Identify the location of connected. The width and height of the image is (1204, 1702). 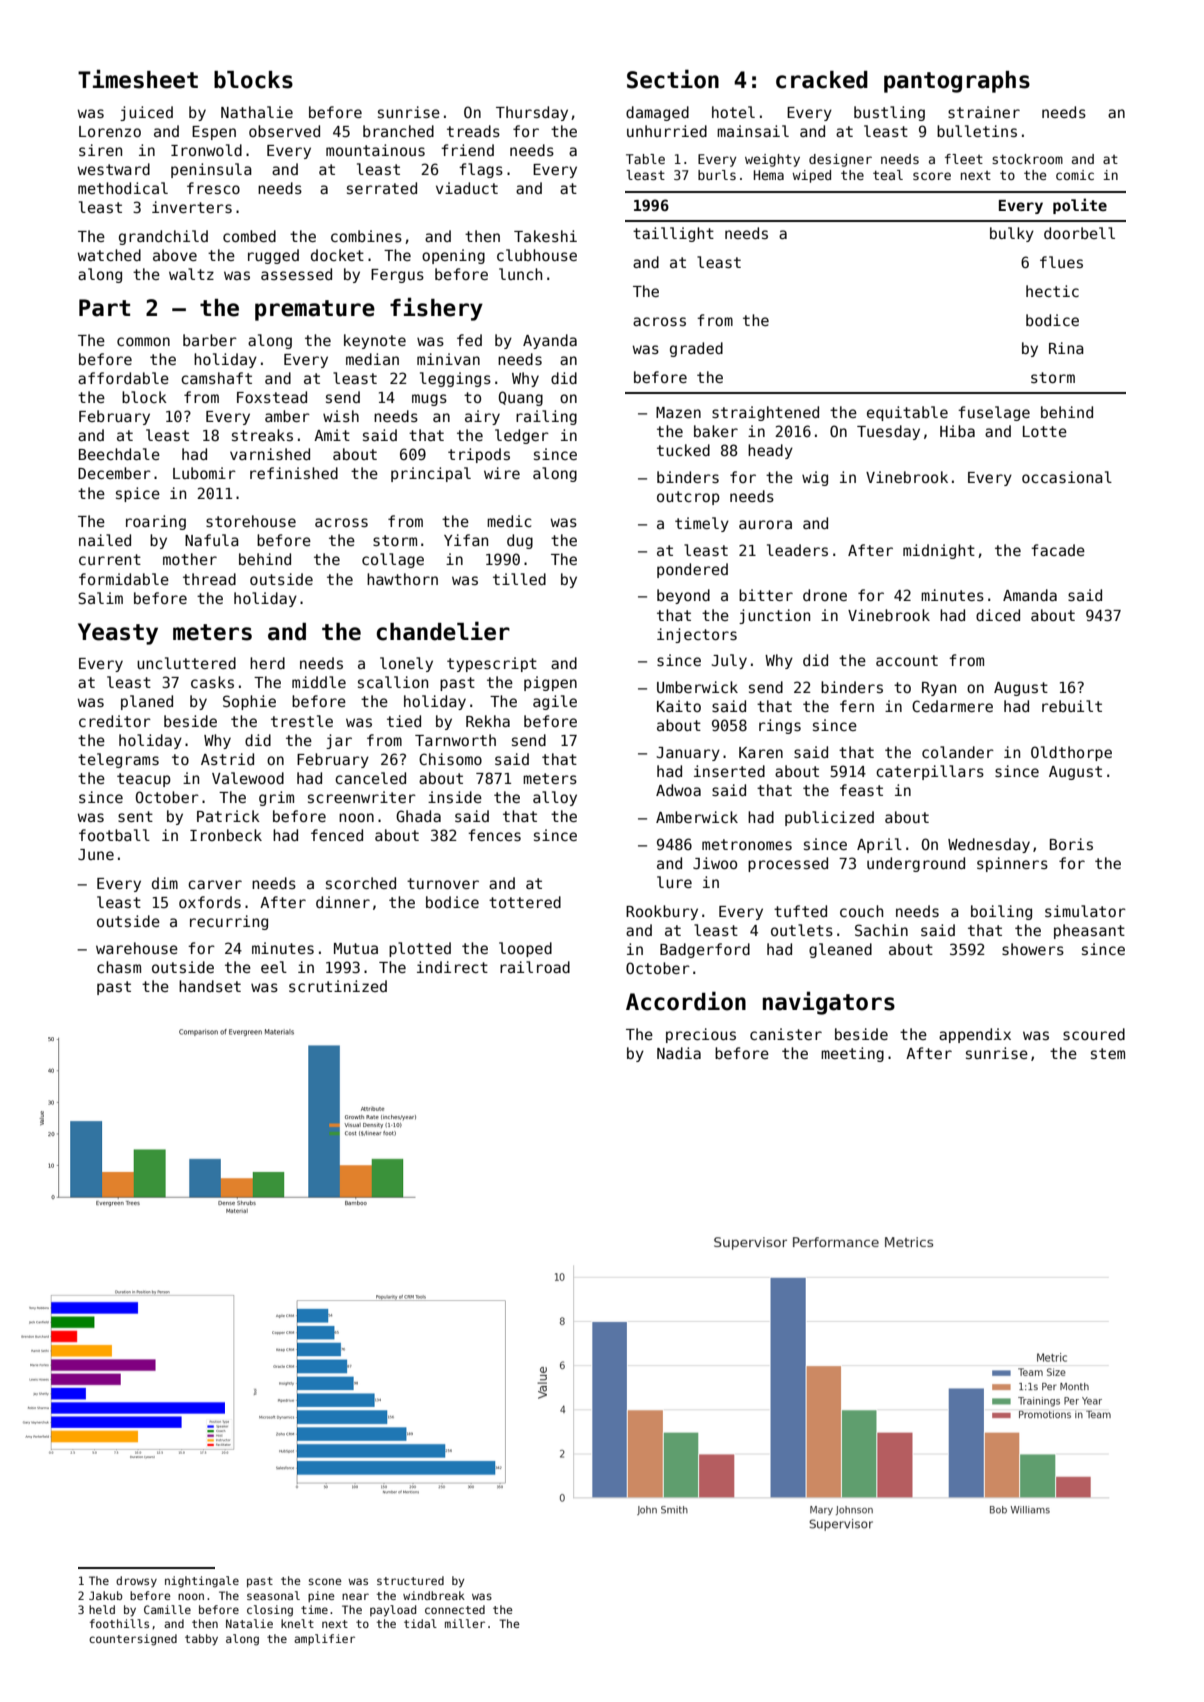
(455, 1609).
